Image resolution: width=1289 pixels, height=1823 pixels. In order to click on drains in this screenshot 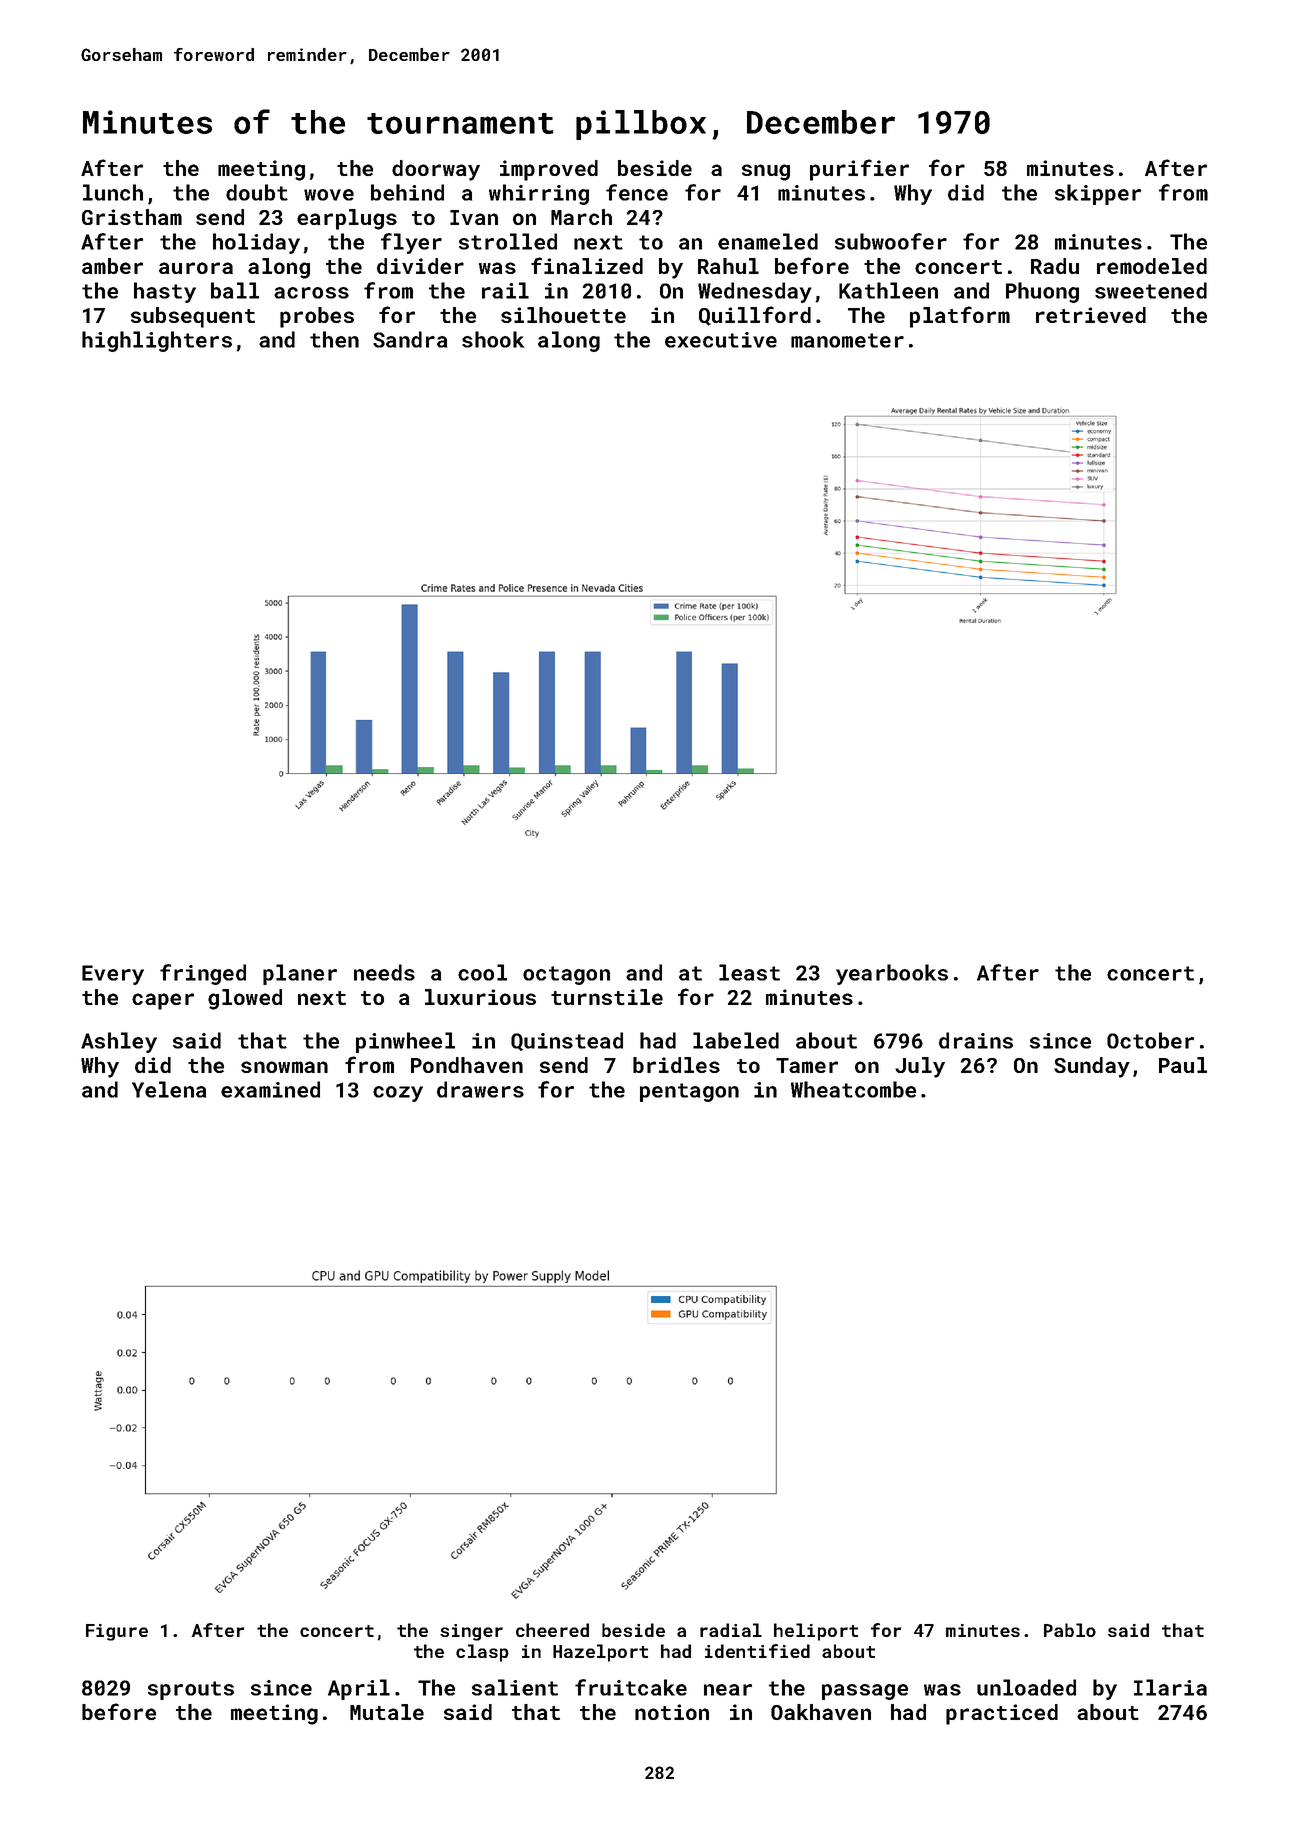, I will do `click(976, 1040)`.
